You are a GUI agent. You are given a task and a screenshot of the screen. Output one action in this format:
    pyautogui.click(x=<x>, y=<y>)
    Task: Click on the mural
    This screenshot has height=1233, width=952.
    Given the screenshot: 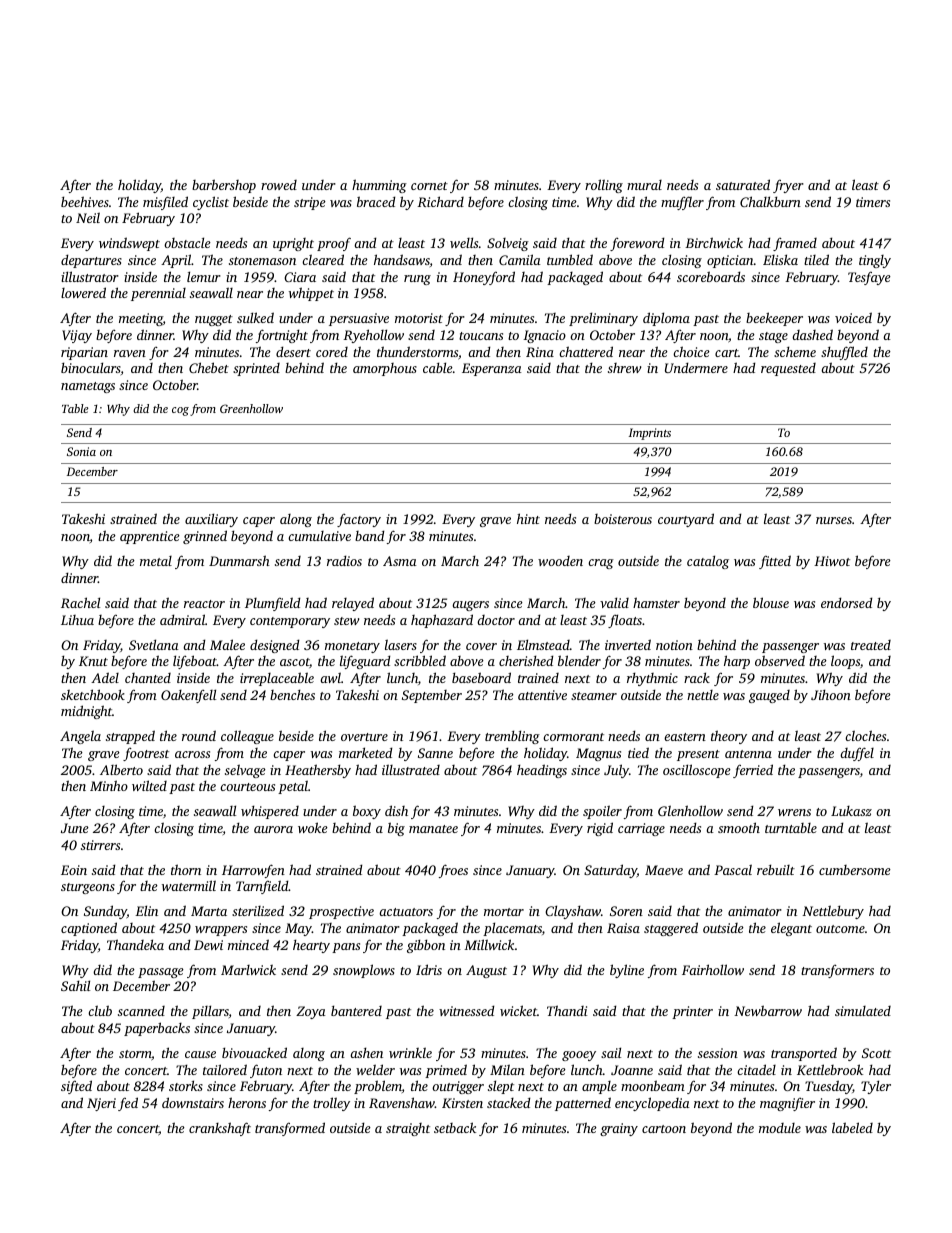 What is the action you would take?
    pyautogui.click(x=644, y=185)
